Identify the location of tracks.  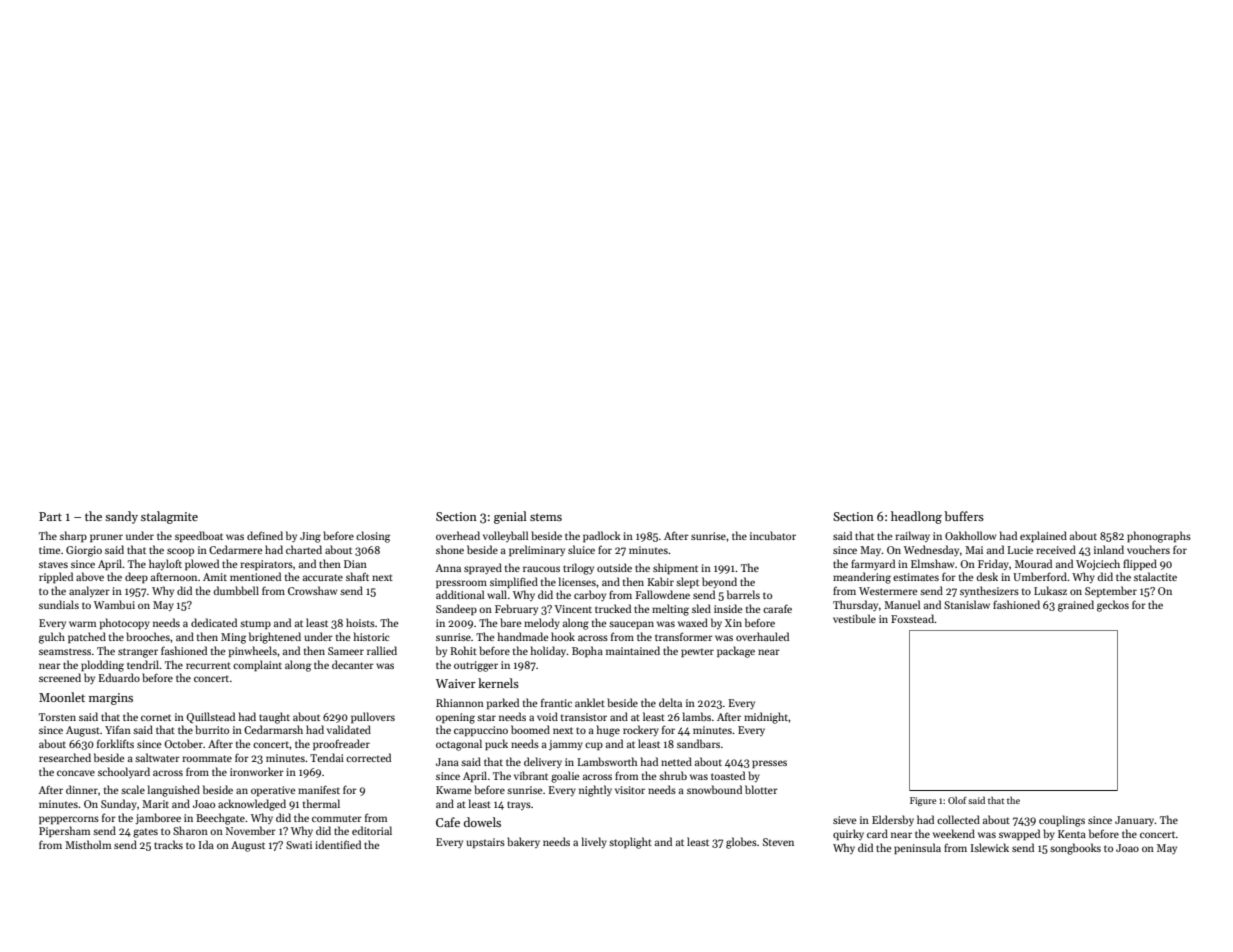
(168, 844).
